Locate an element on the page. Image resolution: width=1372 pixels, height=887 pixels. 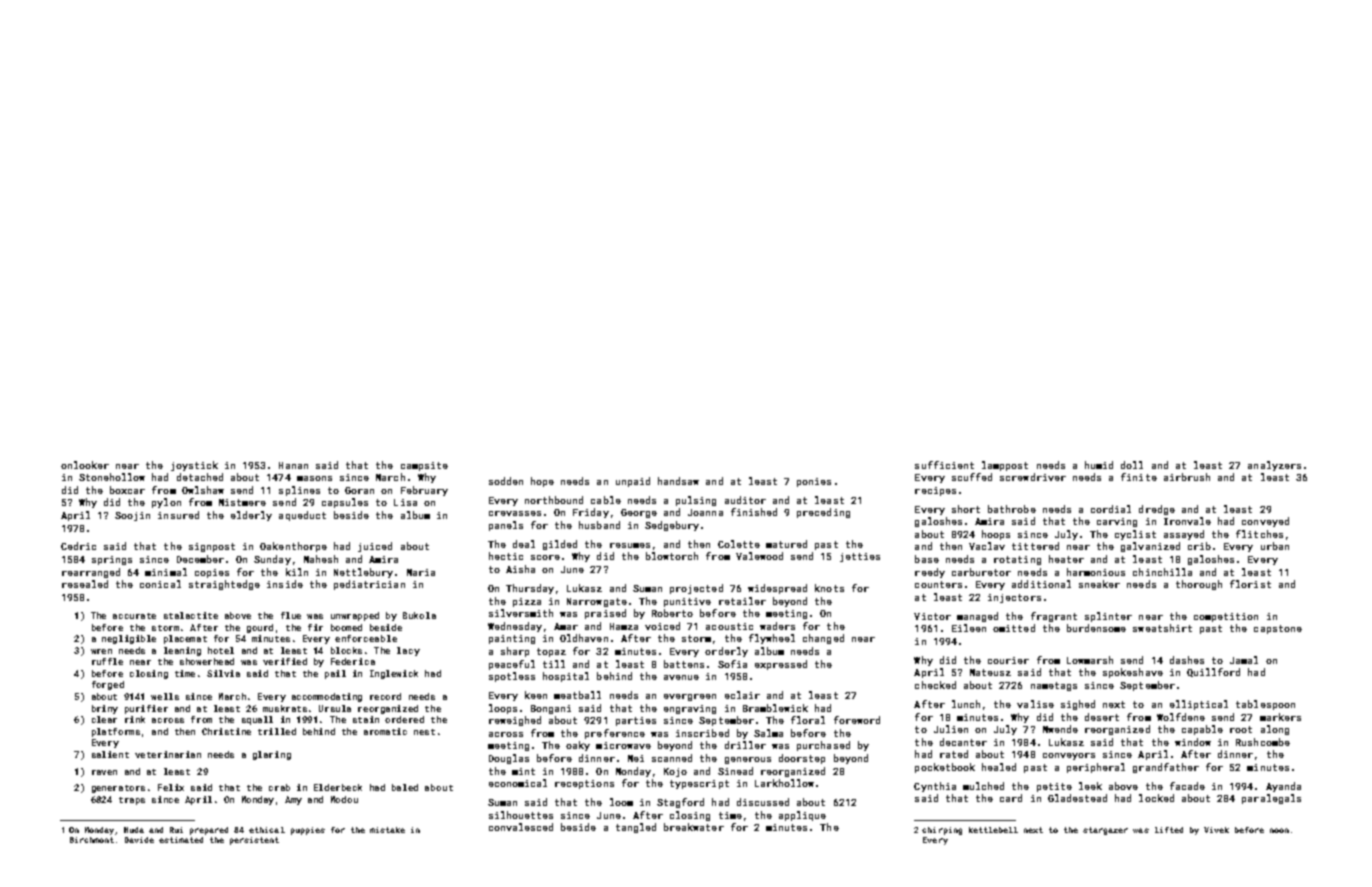
convalesced is located at coordinates (521, 827).
